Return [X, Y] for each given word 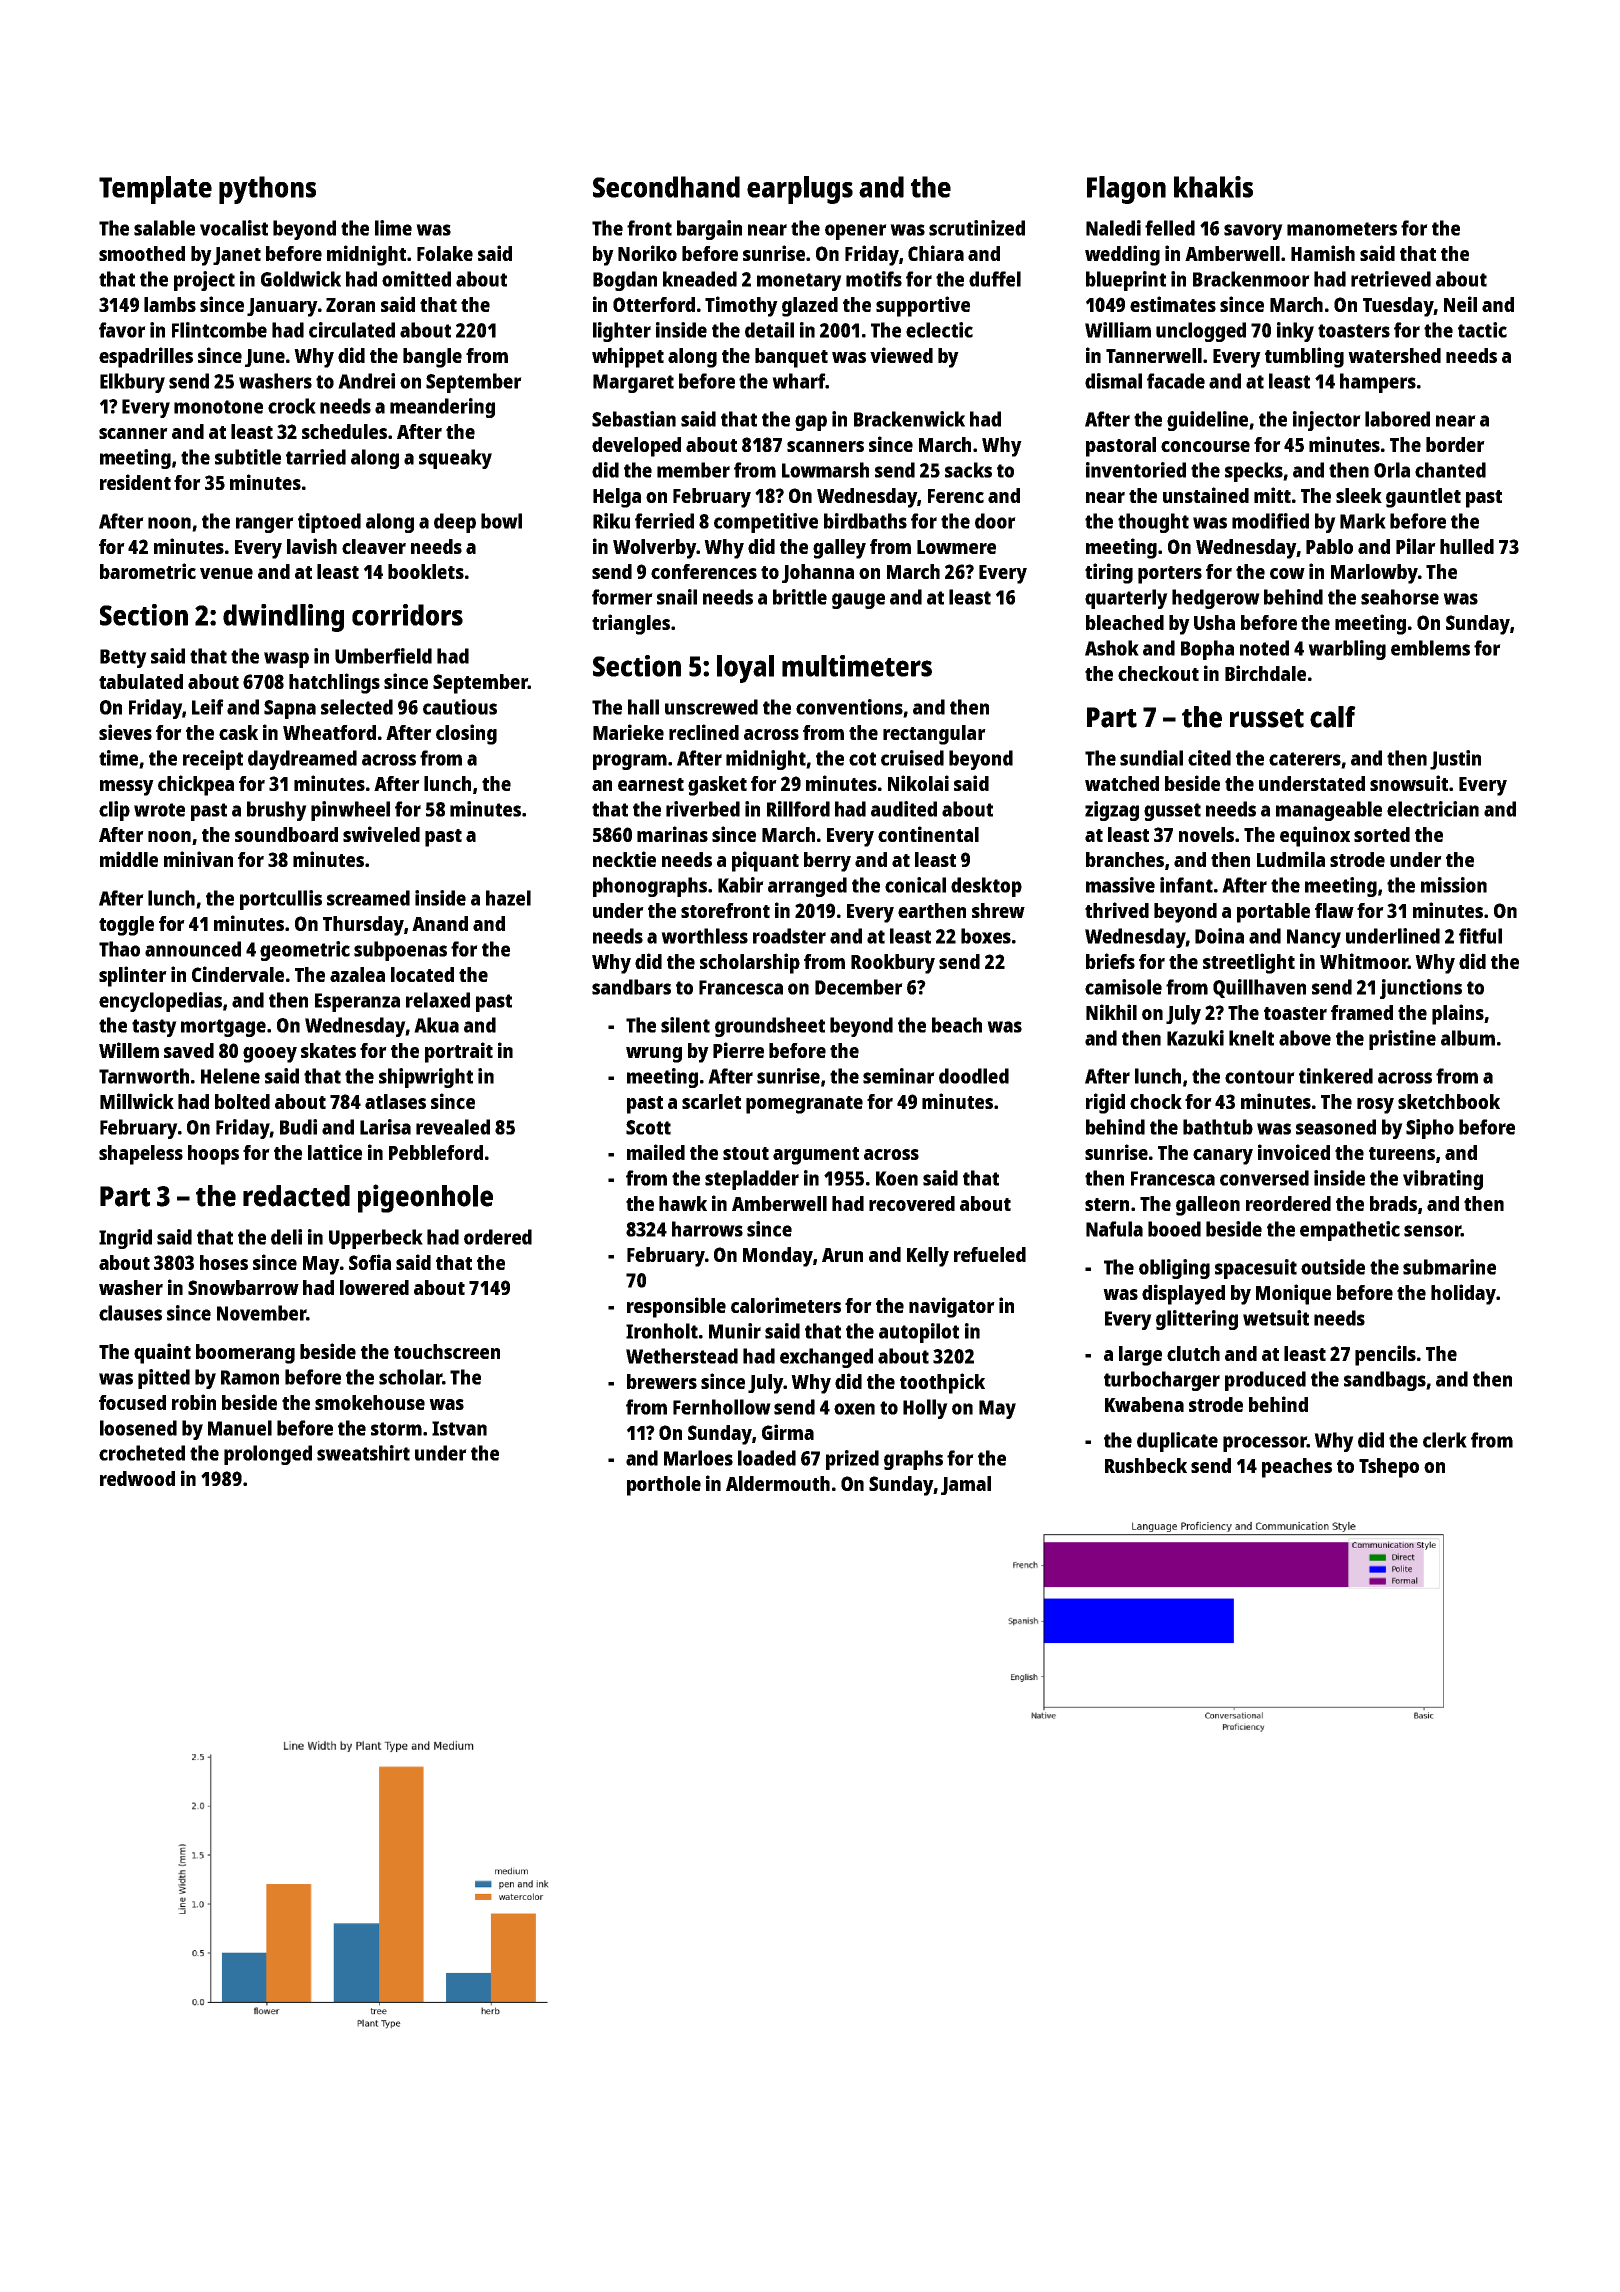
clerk [1445, 1440]
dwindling [283, 618]
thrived [1117, 910]
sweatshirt [363, 1453]
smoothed [142, 253]
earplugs [800, 190]
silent [685, 1025]
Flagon [1126, 190]
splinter [133, 976]
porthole [664, 1486]
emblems [1430, 648]
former [622, 597]
